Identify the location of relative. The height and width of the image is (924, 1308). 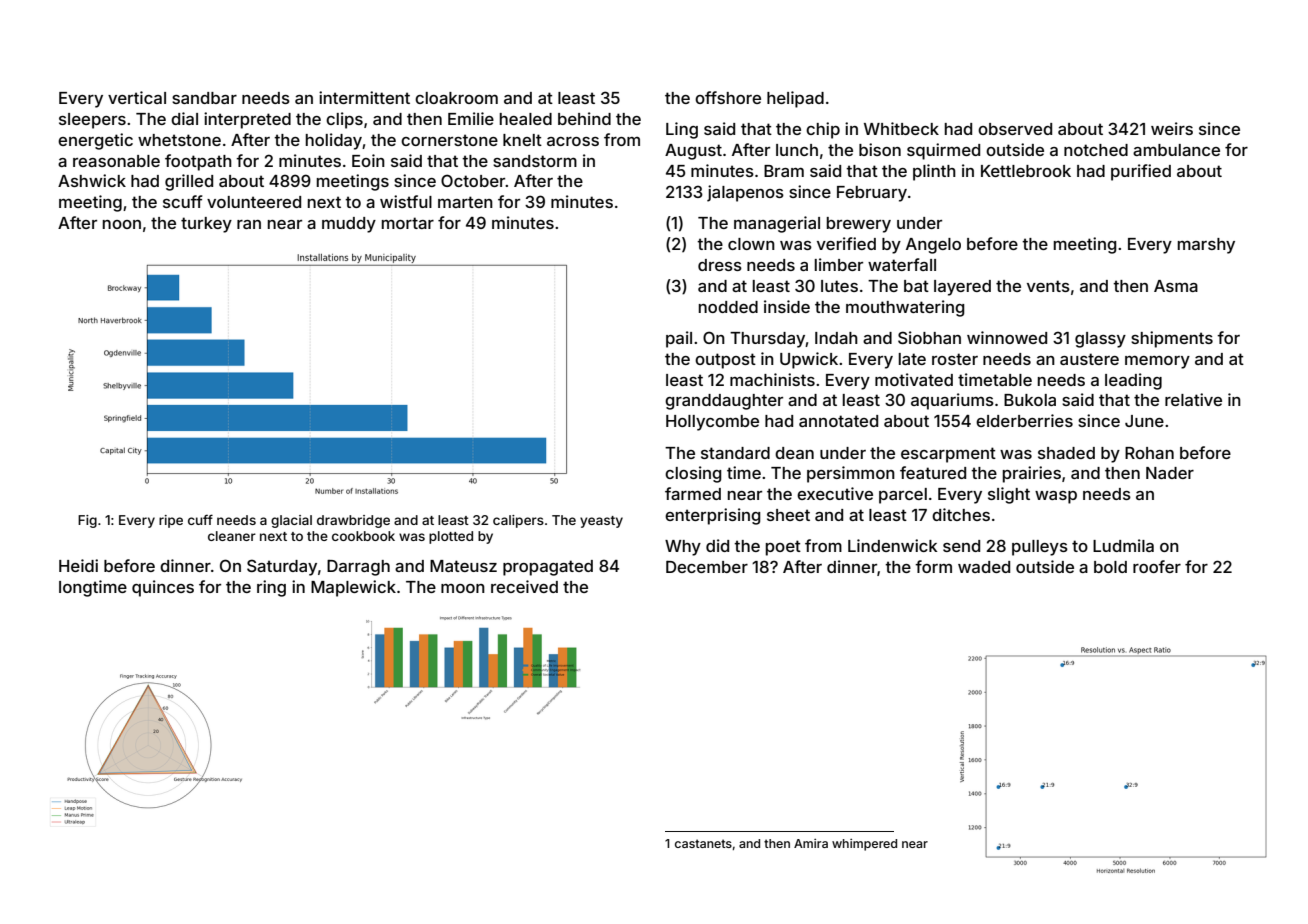
(1193, 399).
